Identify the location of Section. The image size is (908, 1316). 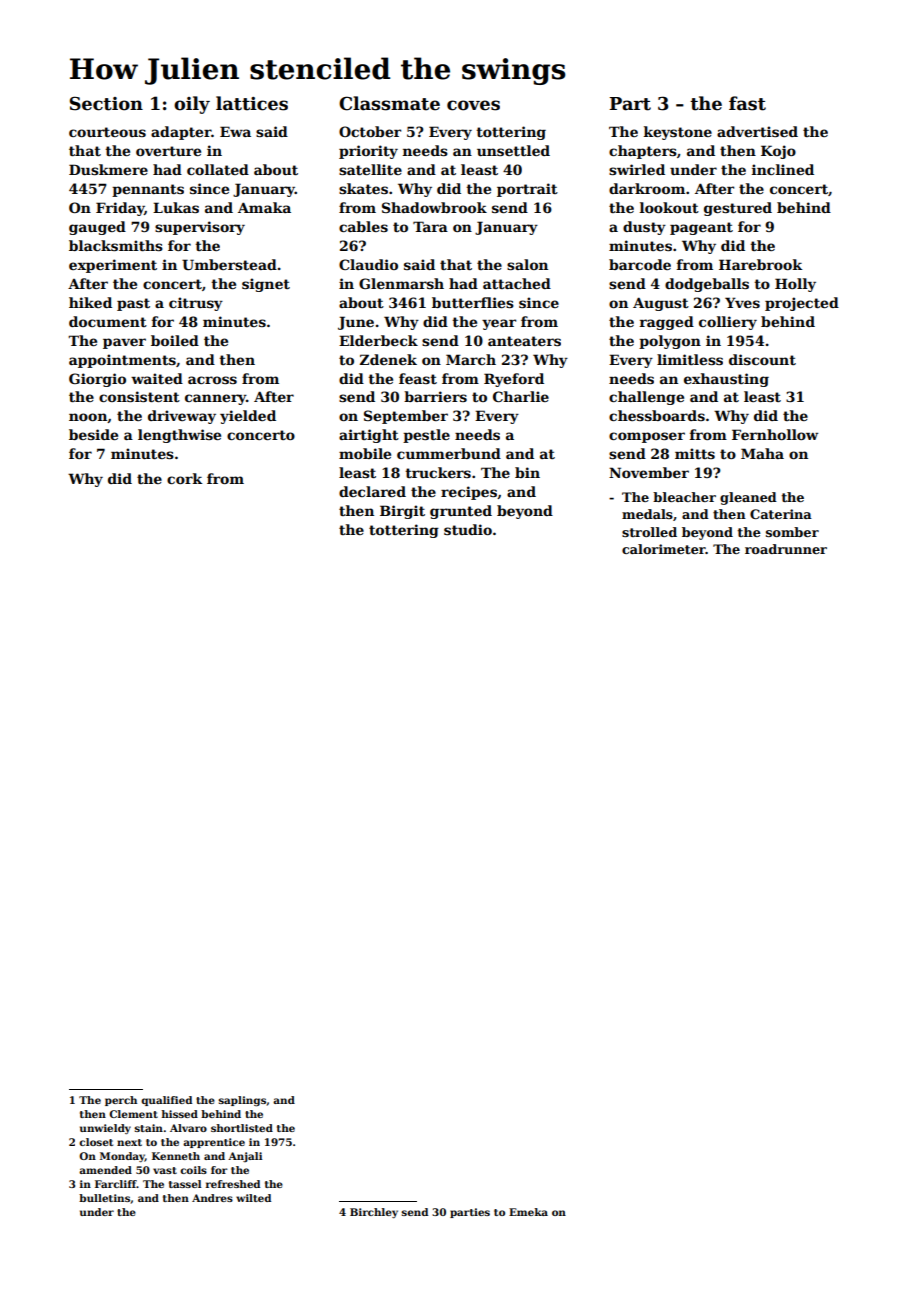
(106, 103).
